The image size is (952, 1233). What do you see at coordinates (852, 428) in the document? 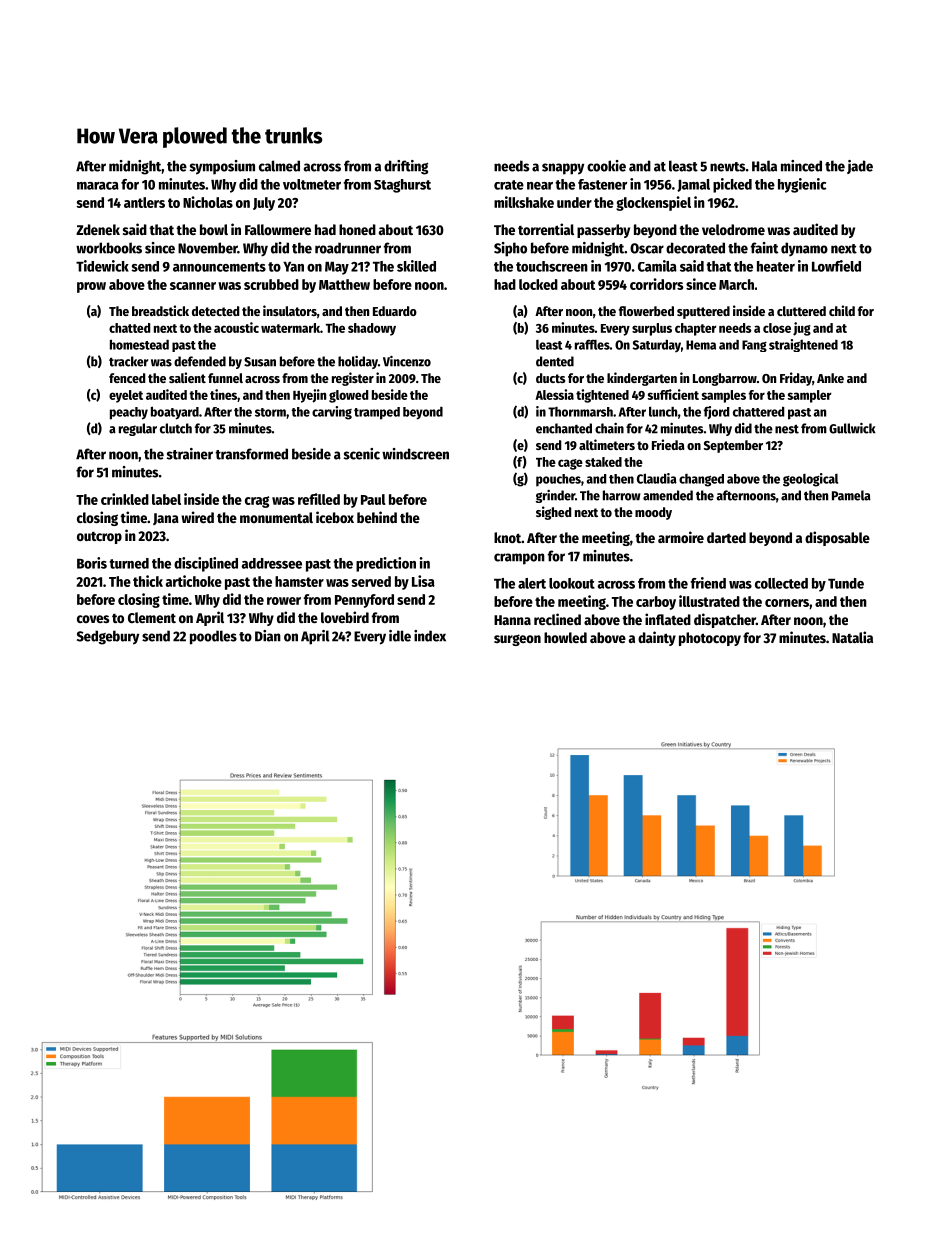
I see `Gullwick` at bounding box center [852, 428].
